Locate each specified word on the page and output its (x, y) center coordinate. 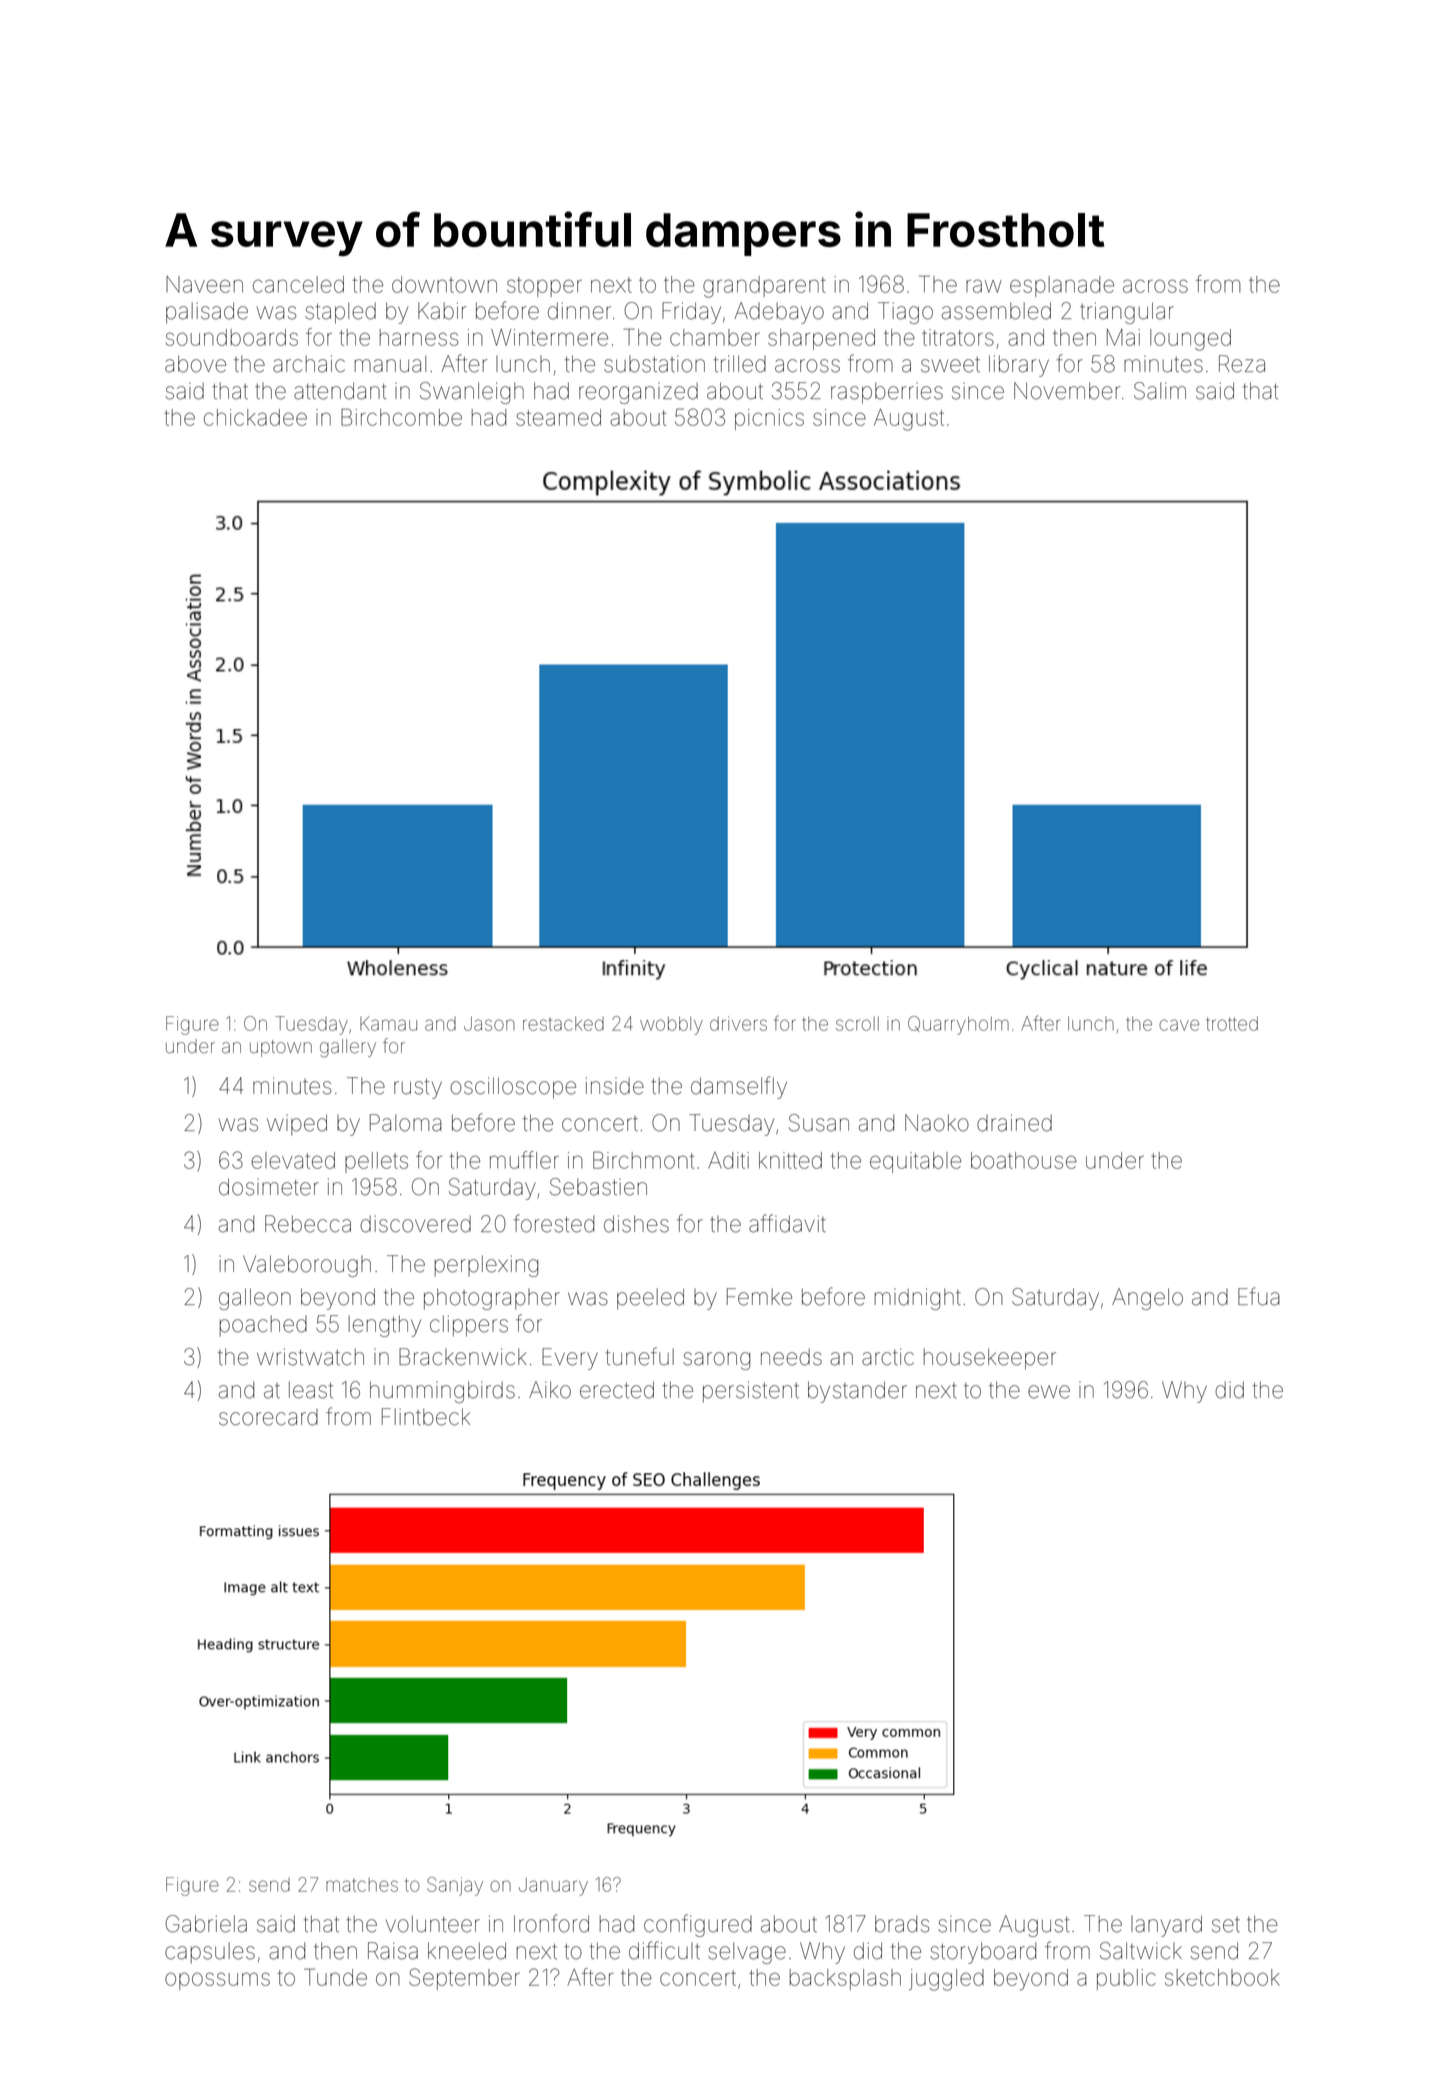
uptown (281, 1048)
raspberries (887, 393)
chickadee (255, 417)
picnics (769, 419)
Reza (1242, 364)
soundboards (232, 337)
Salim (1160, 391)
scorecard (268, 1417)
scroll (857, 1023)
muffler (524, 1160)
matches (362, 1885)
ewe (1049, 1392)
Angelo (1147, 1299)
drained (1014, 1123)
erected (617, 1390)
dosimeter (269, 1187)
